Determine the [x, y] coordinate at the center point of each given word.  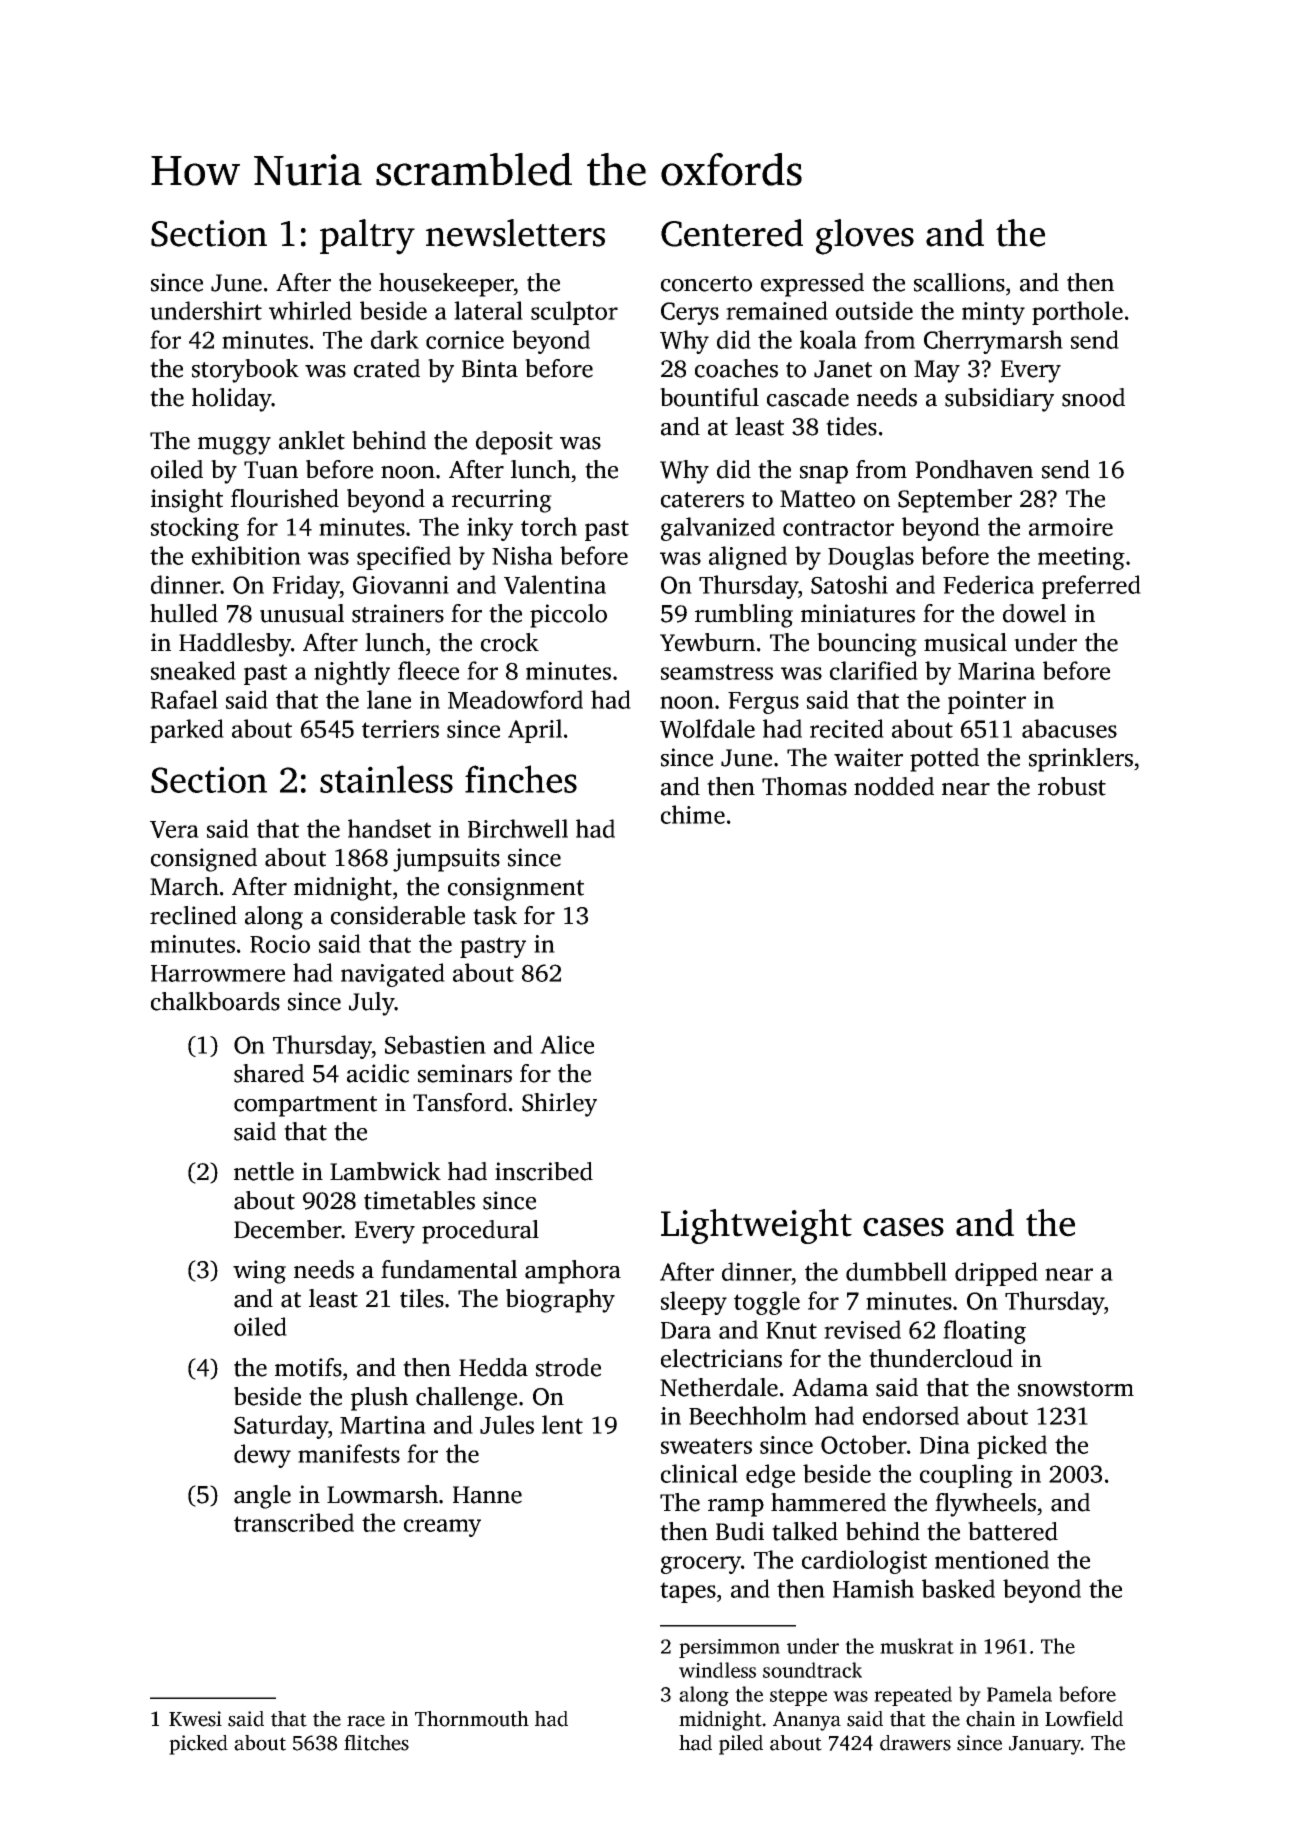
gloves [865, 237]
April [535, 731]
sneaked [193, 670]
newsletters [515, 233]
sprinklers [1081, 760]
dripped [996, 1274]
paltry [367, 237]
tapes [688, 1592]
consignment [516, 889]
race [366, 1721]
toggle [767, 1303]
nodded [894, 786]
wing [259, 1272]
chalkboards [215, 1001]
